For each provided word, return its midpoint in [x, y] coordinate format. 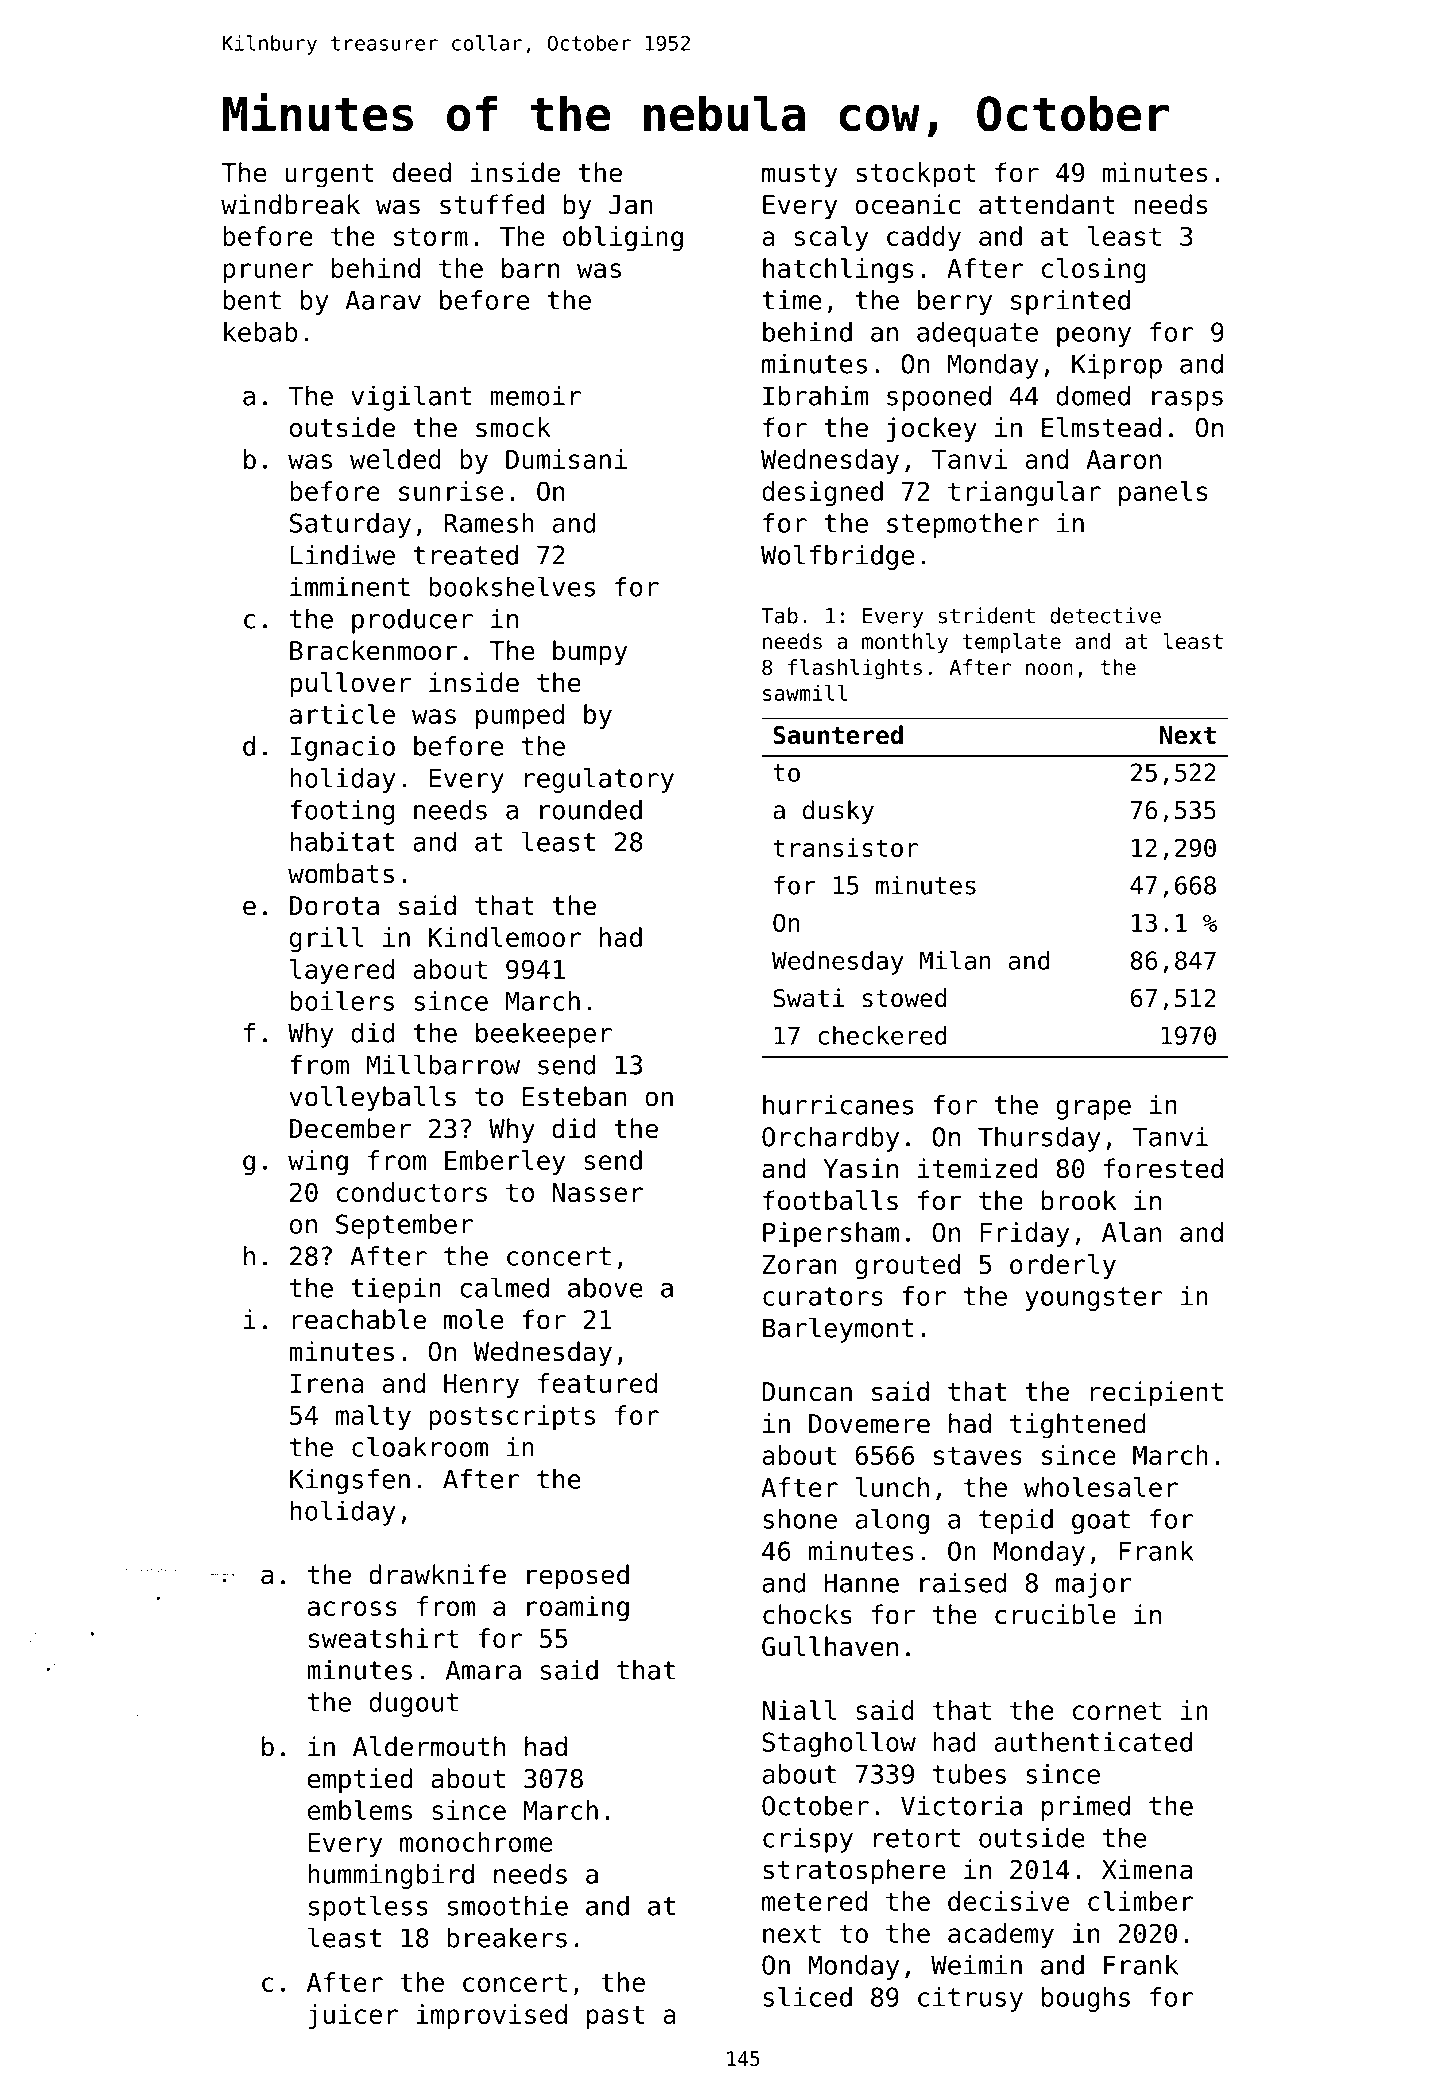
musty [800, 176]
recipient [1156, 1394]
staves [978, 1455]
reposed [578, 1577]
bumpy [590, 653]
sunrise [451, 491]
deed [422, 172]
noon [1049, 669]
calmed [504, 1287]
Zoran [799, 1264]
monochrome [476, 1842]
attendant [1047, 204]
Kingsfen [350, 1481]
